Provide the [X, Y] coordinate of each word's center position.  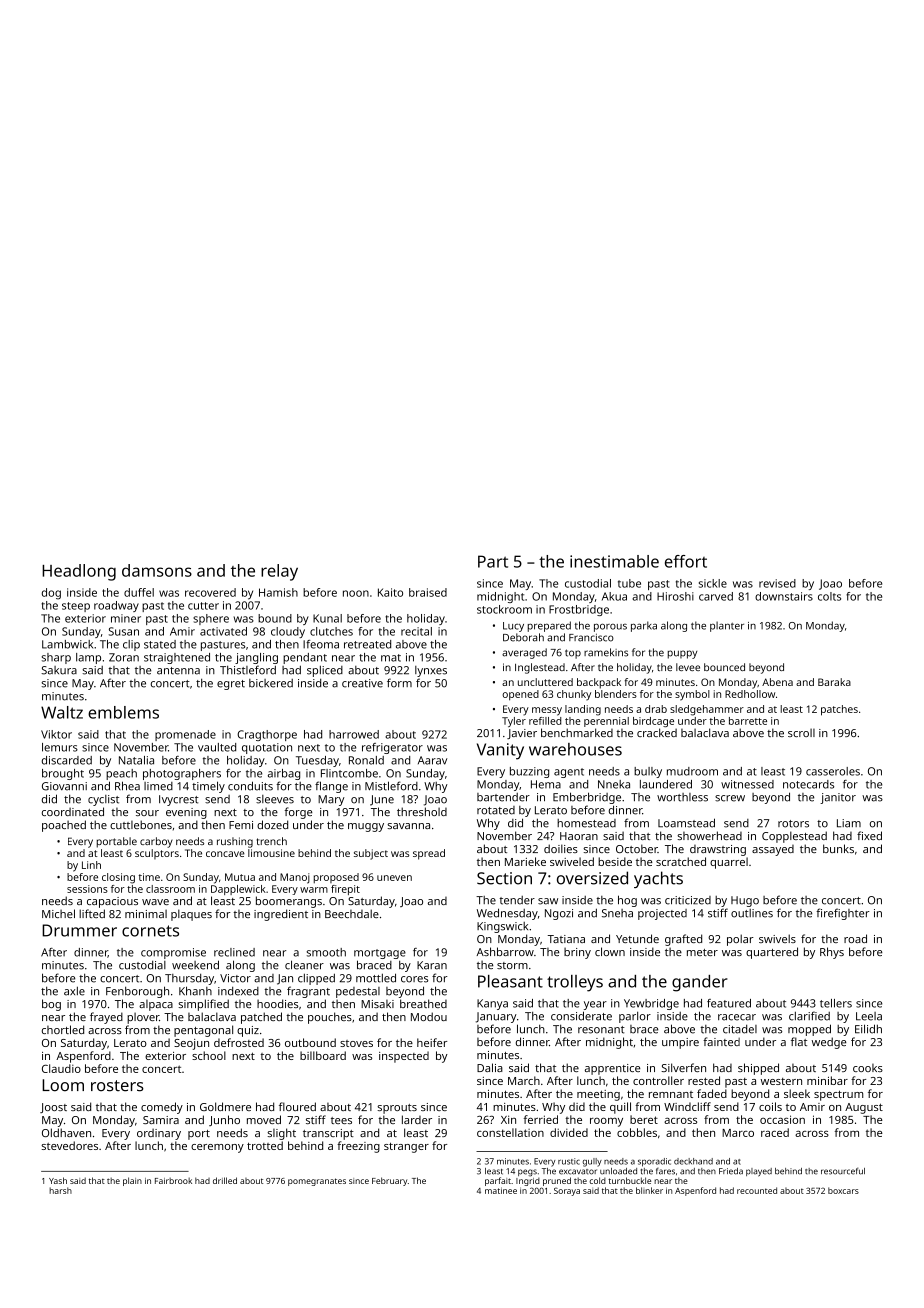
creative [362, 683]
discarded [67, 760]
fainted [721, 1041]
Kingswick [502, 927]
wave [155, 902]
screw [730, 798]
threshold [422, 811]
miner [126, 618]
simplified [203, 1005]
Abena [777, 682]
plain [132, 1181]
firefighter [843, 914]
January [496, 1017]
